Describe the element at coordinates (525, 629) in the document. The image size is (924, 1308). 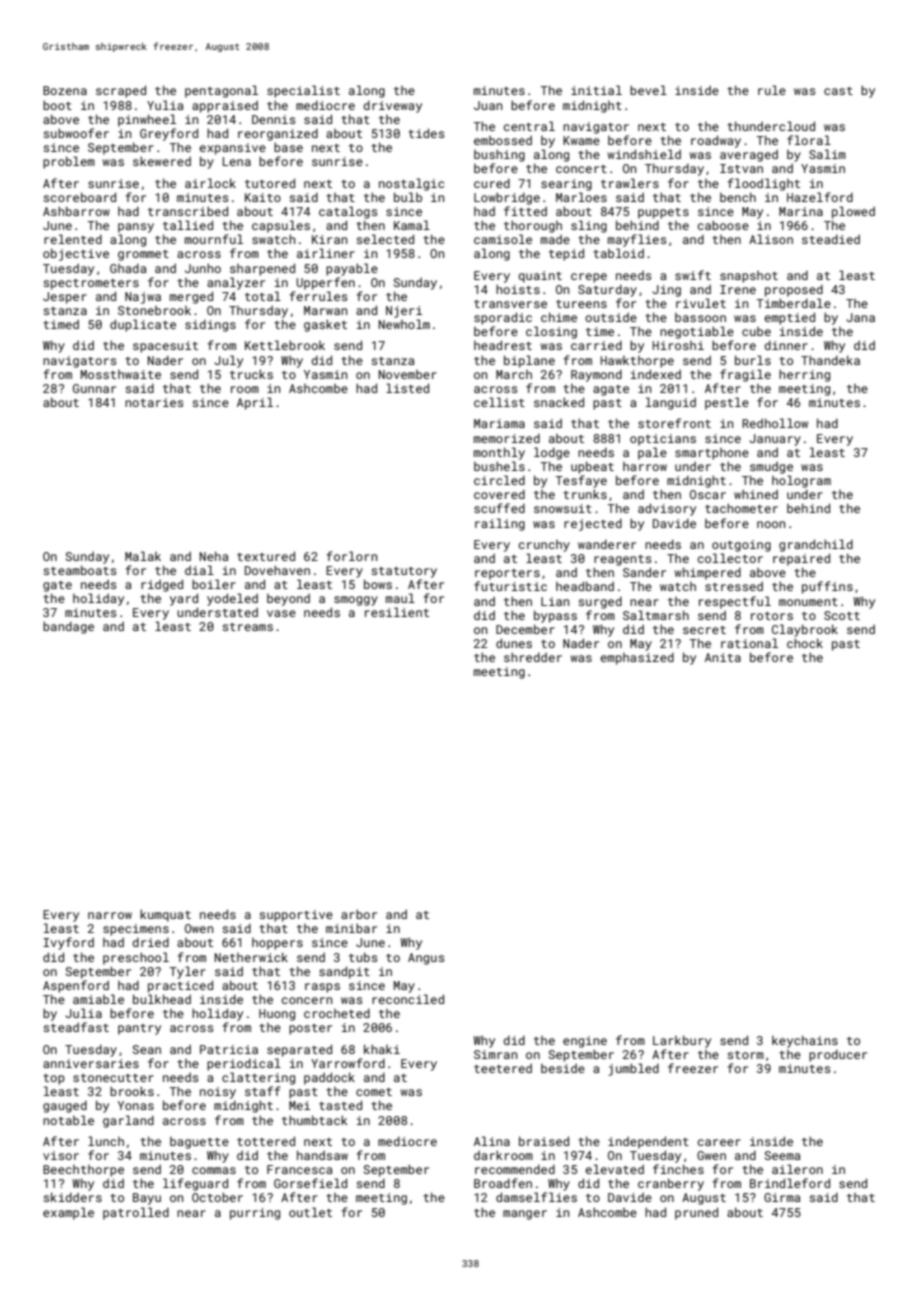
I see `December` at that location.
